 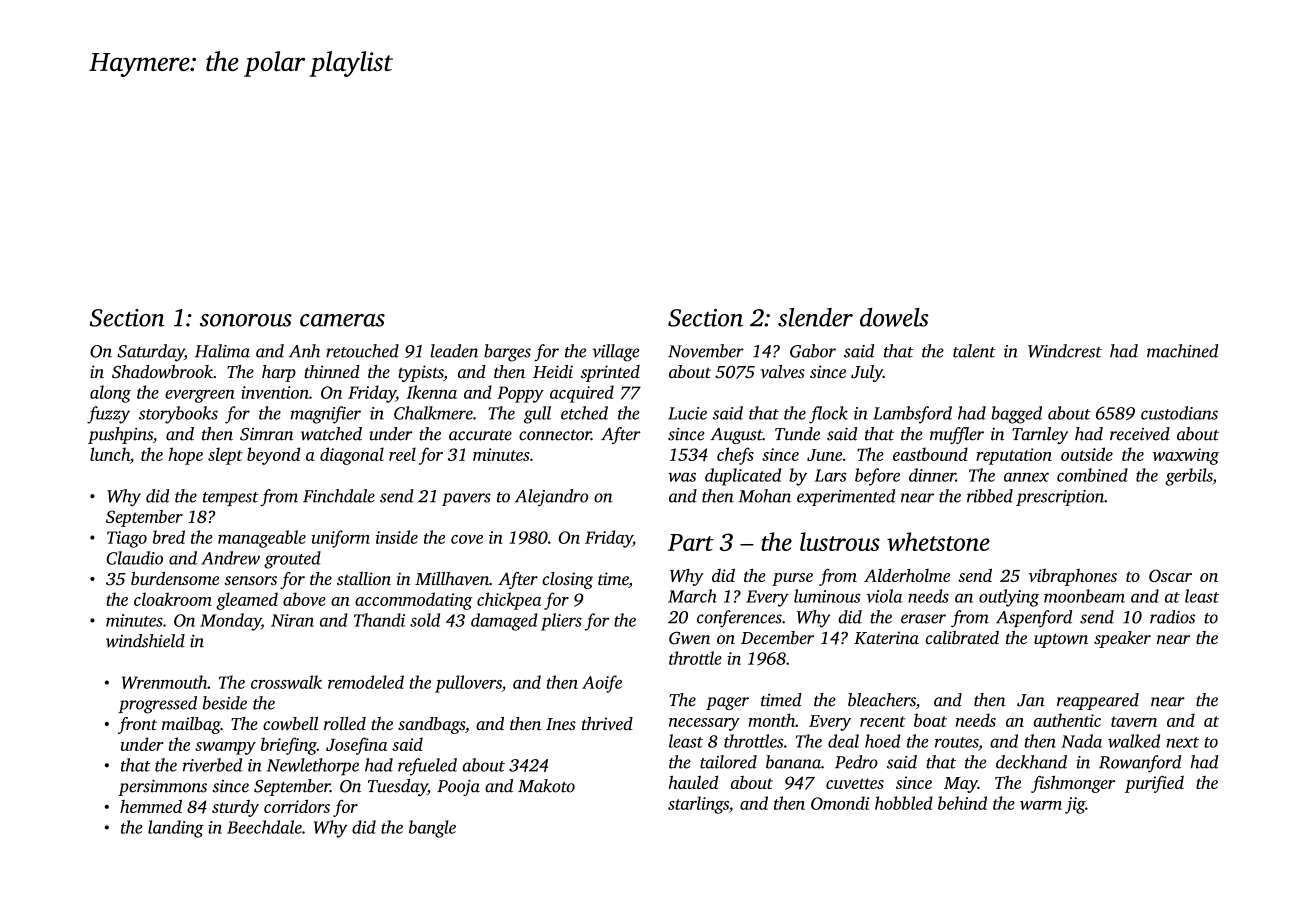 I want to click on vibraphones, so click(x=1073, y=577).
